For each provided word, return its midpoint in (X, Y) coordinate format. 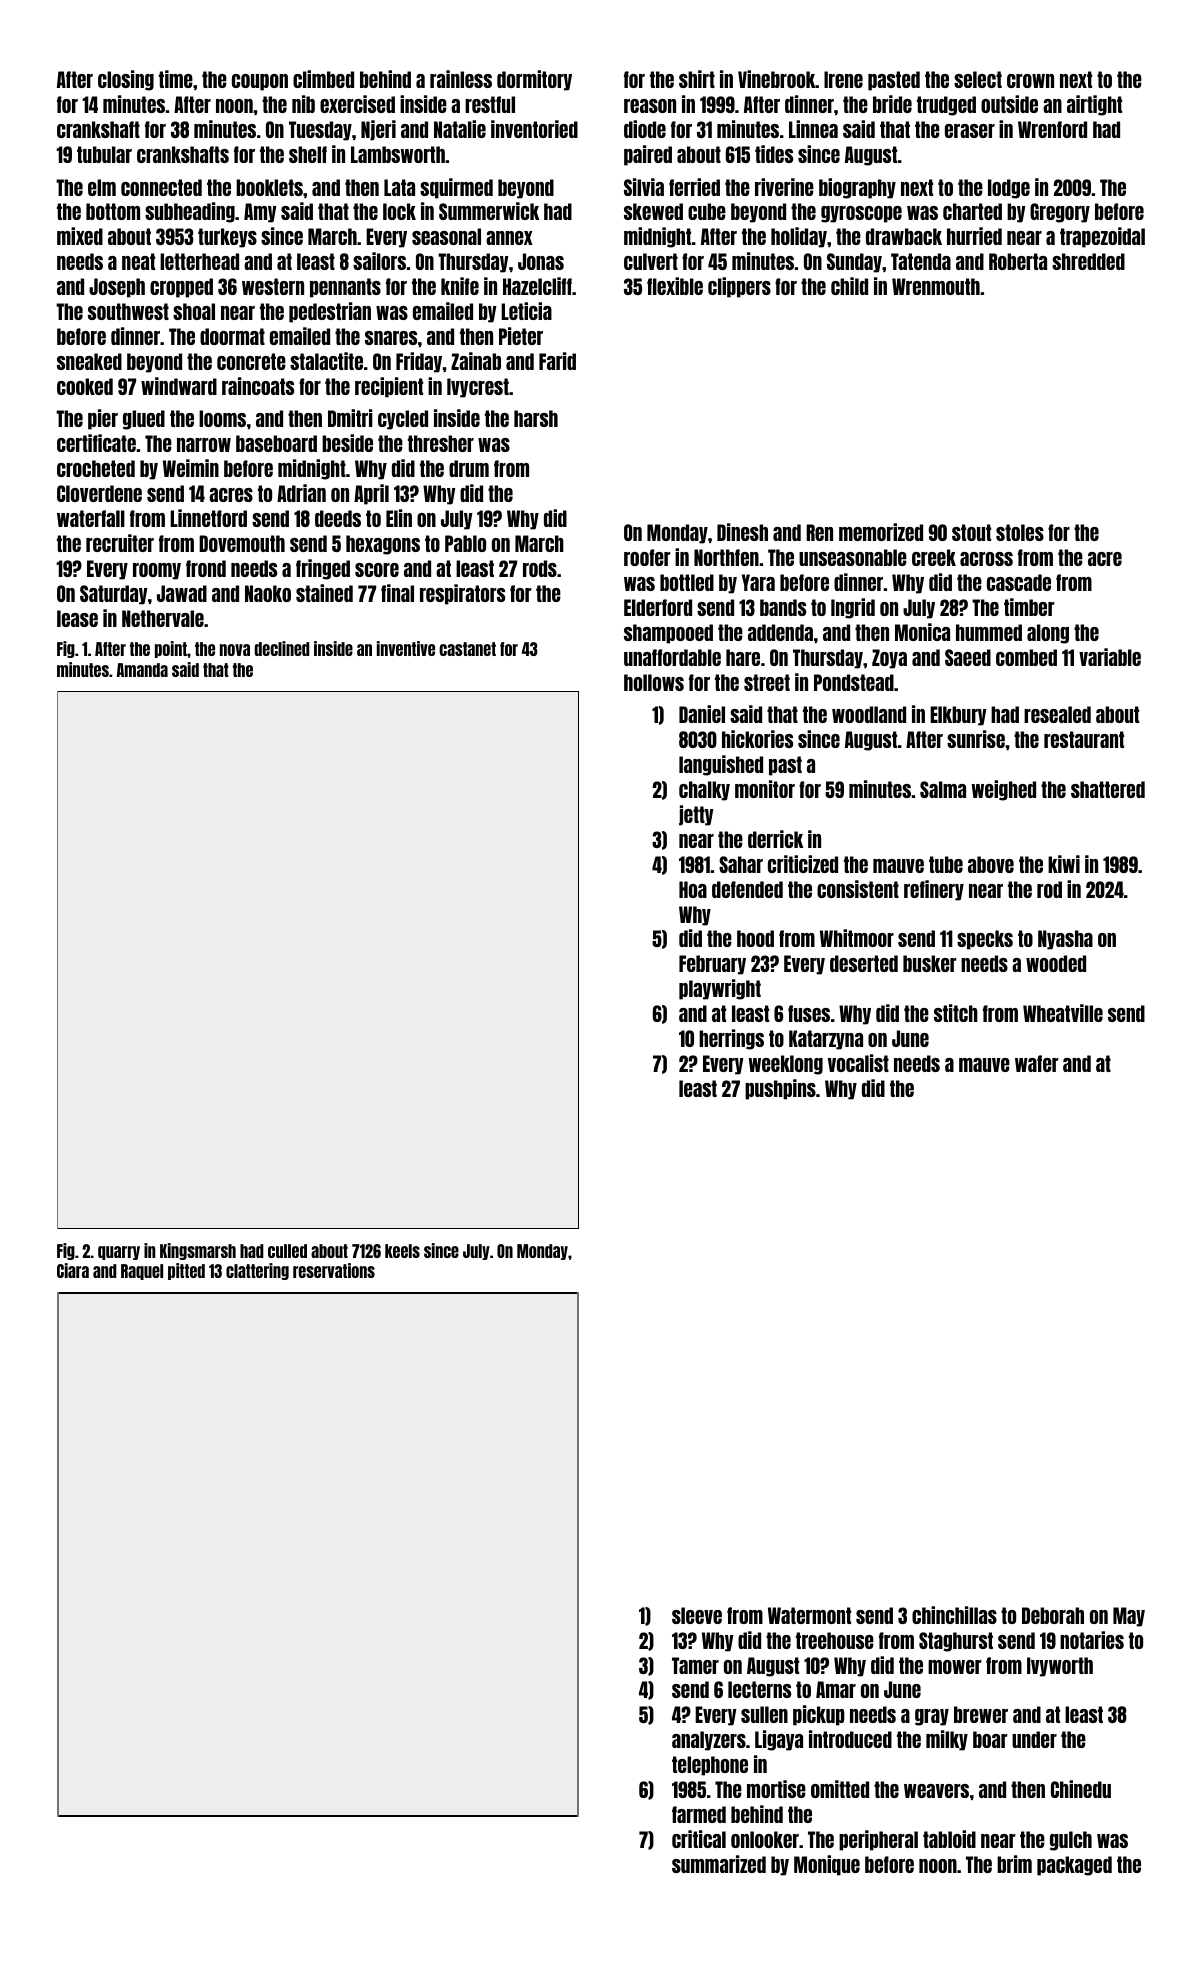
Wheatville (1063, 1013)
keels (402, 1251)
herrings (731, 1039)
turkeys (227, 238)
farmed (699, 1814)
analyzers (709, 1741)
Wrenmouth (936, 286)
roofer (647, 557)
